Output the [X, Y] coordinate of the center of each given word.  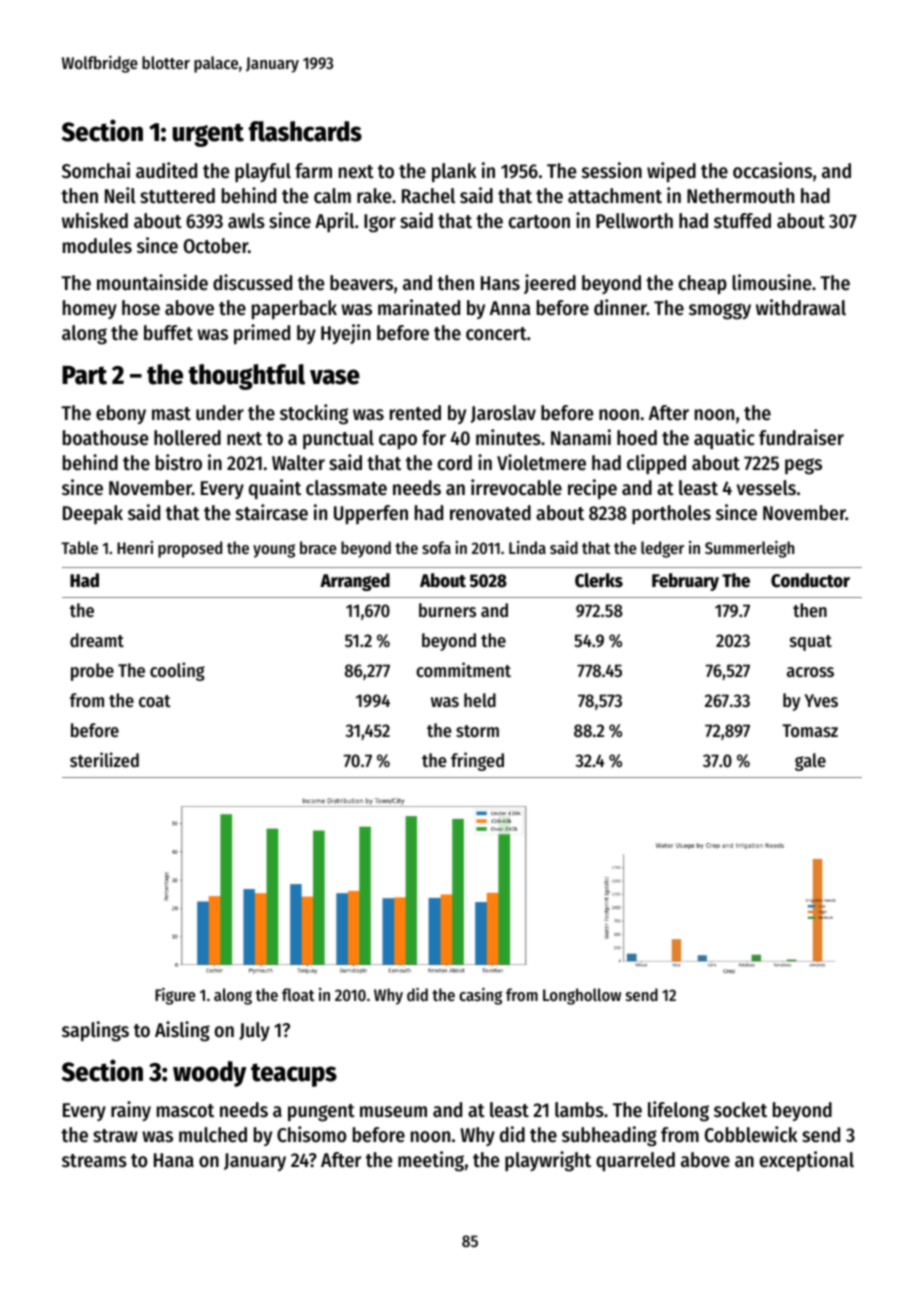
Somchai [96, 170]
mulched [213, 1135]
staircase [272, 512]
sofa [436, 547]
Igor [380, 223]
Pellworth [634, 221]
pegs [803, 466]
